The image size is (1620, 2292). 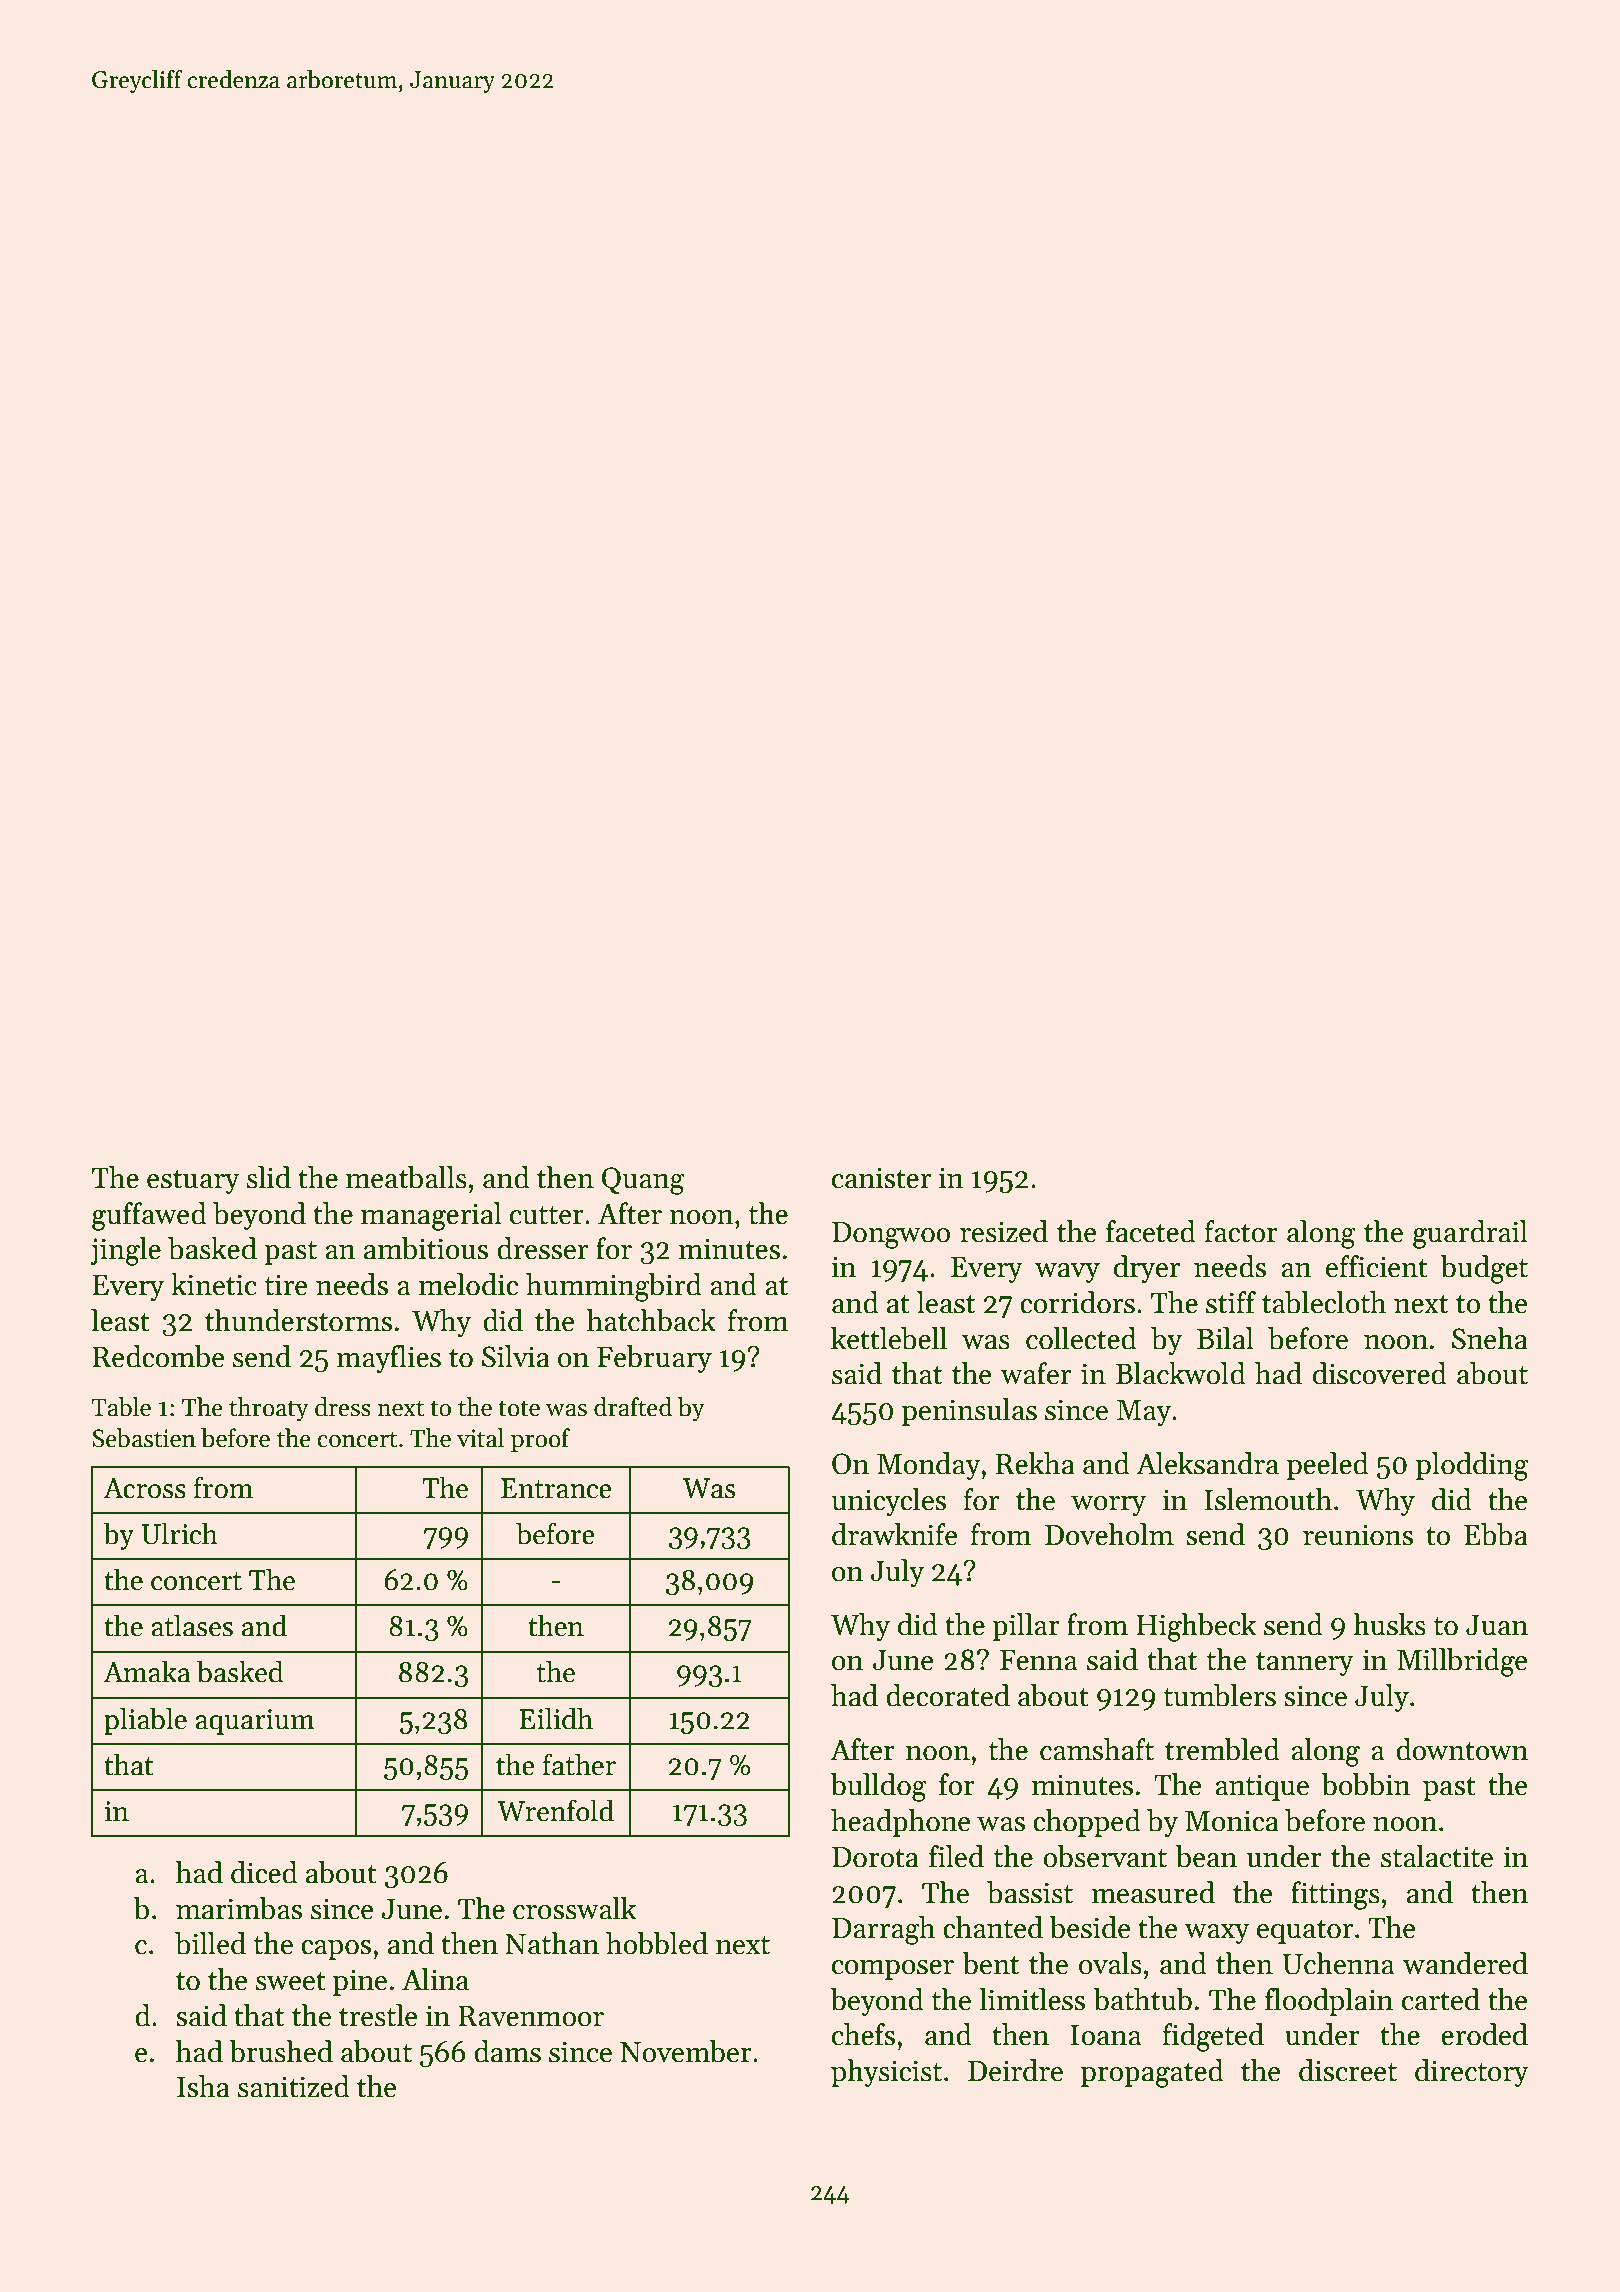 I want to click on drawknife, so click(x=894, y=1534).
